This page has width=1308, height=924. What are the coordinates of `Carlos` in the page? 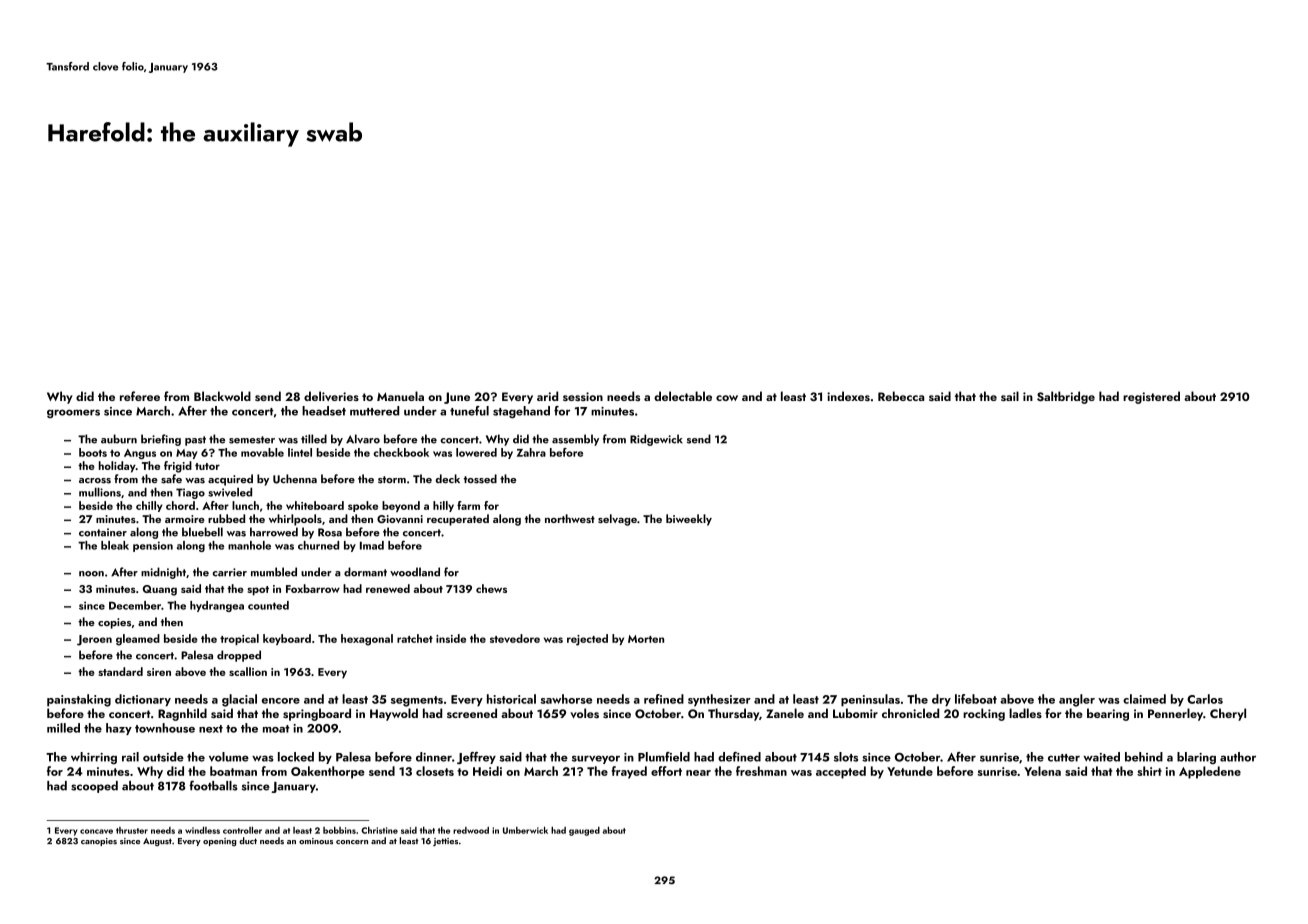 It's located at (1205, 699).
